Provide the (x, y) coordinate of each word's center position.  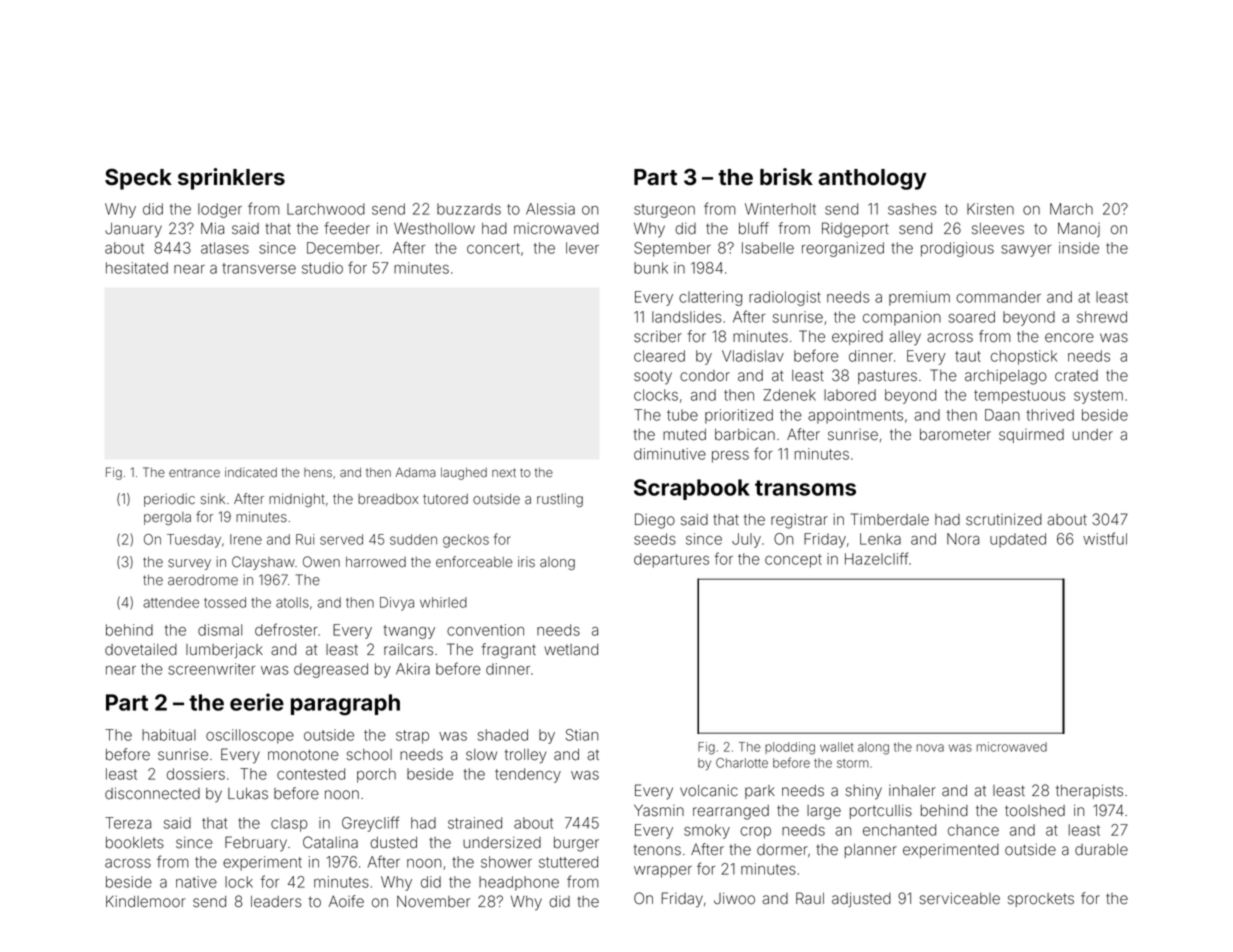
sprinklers (231, 179)
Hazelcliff (876, 558)
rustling (560, 500)
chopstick (1024, 357)
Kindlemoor (145, 901)
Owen (321, 562)
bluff (754, 228)
